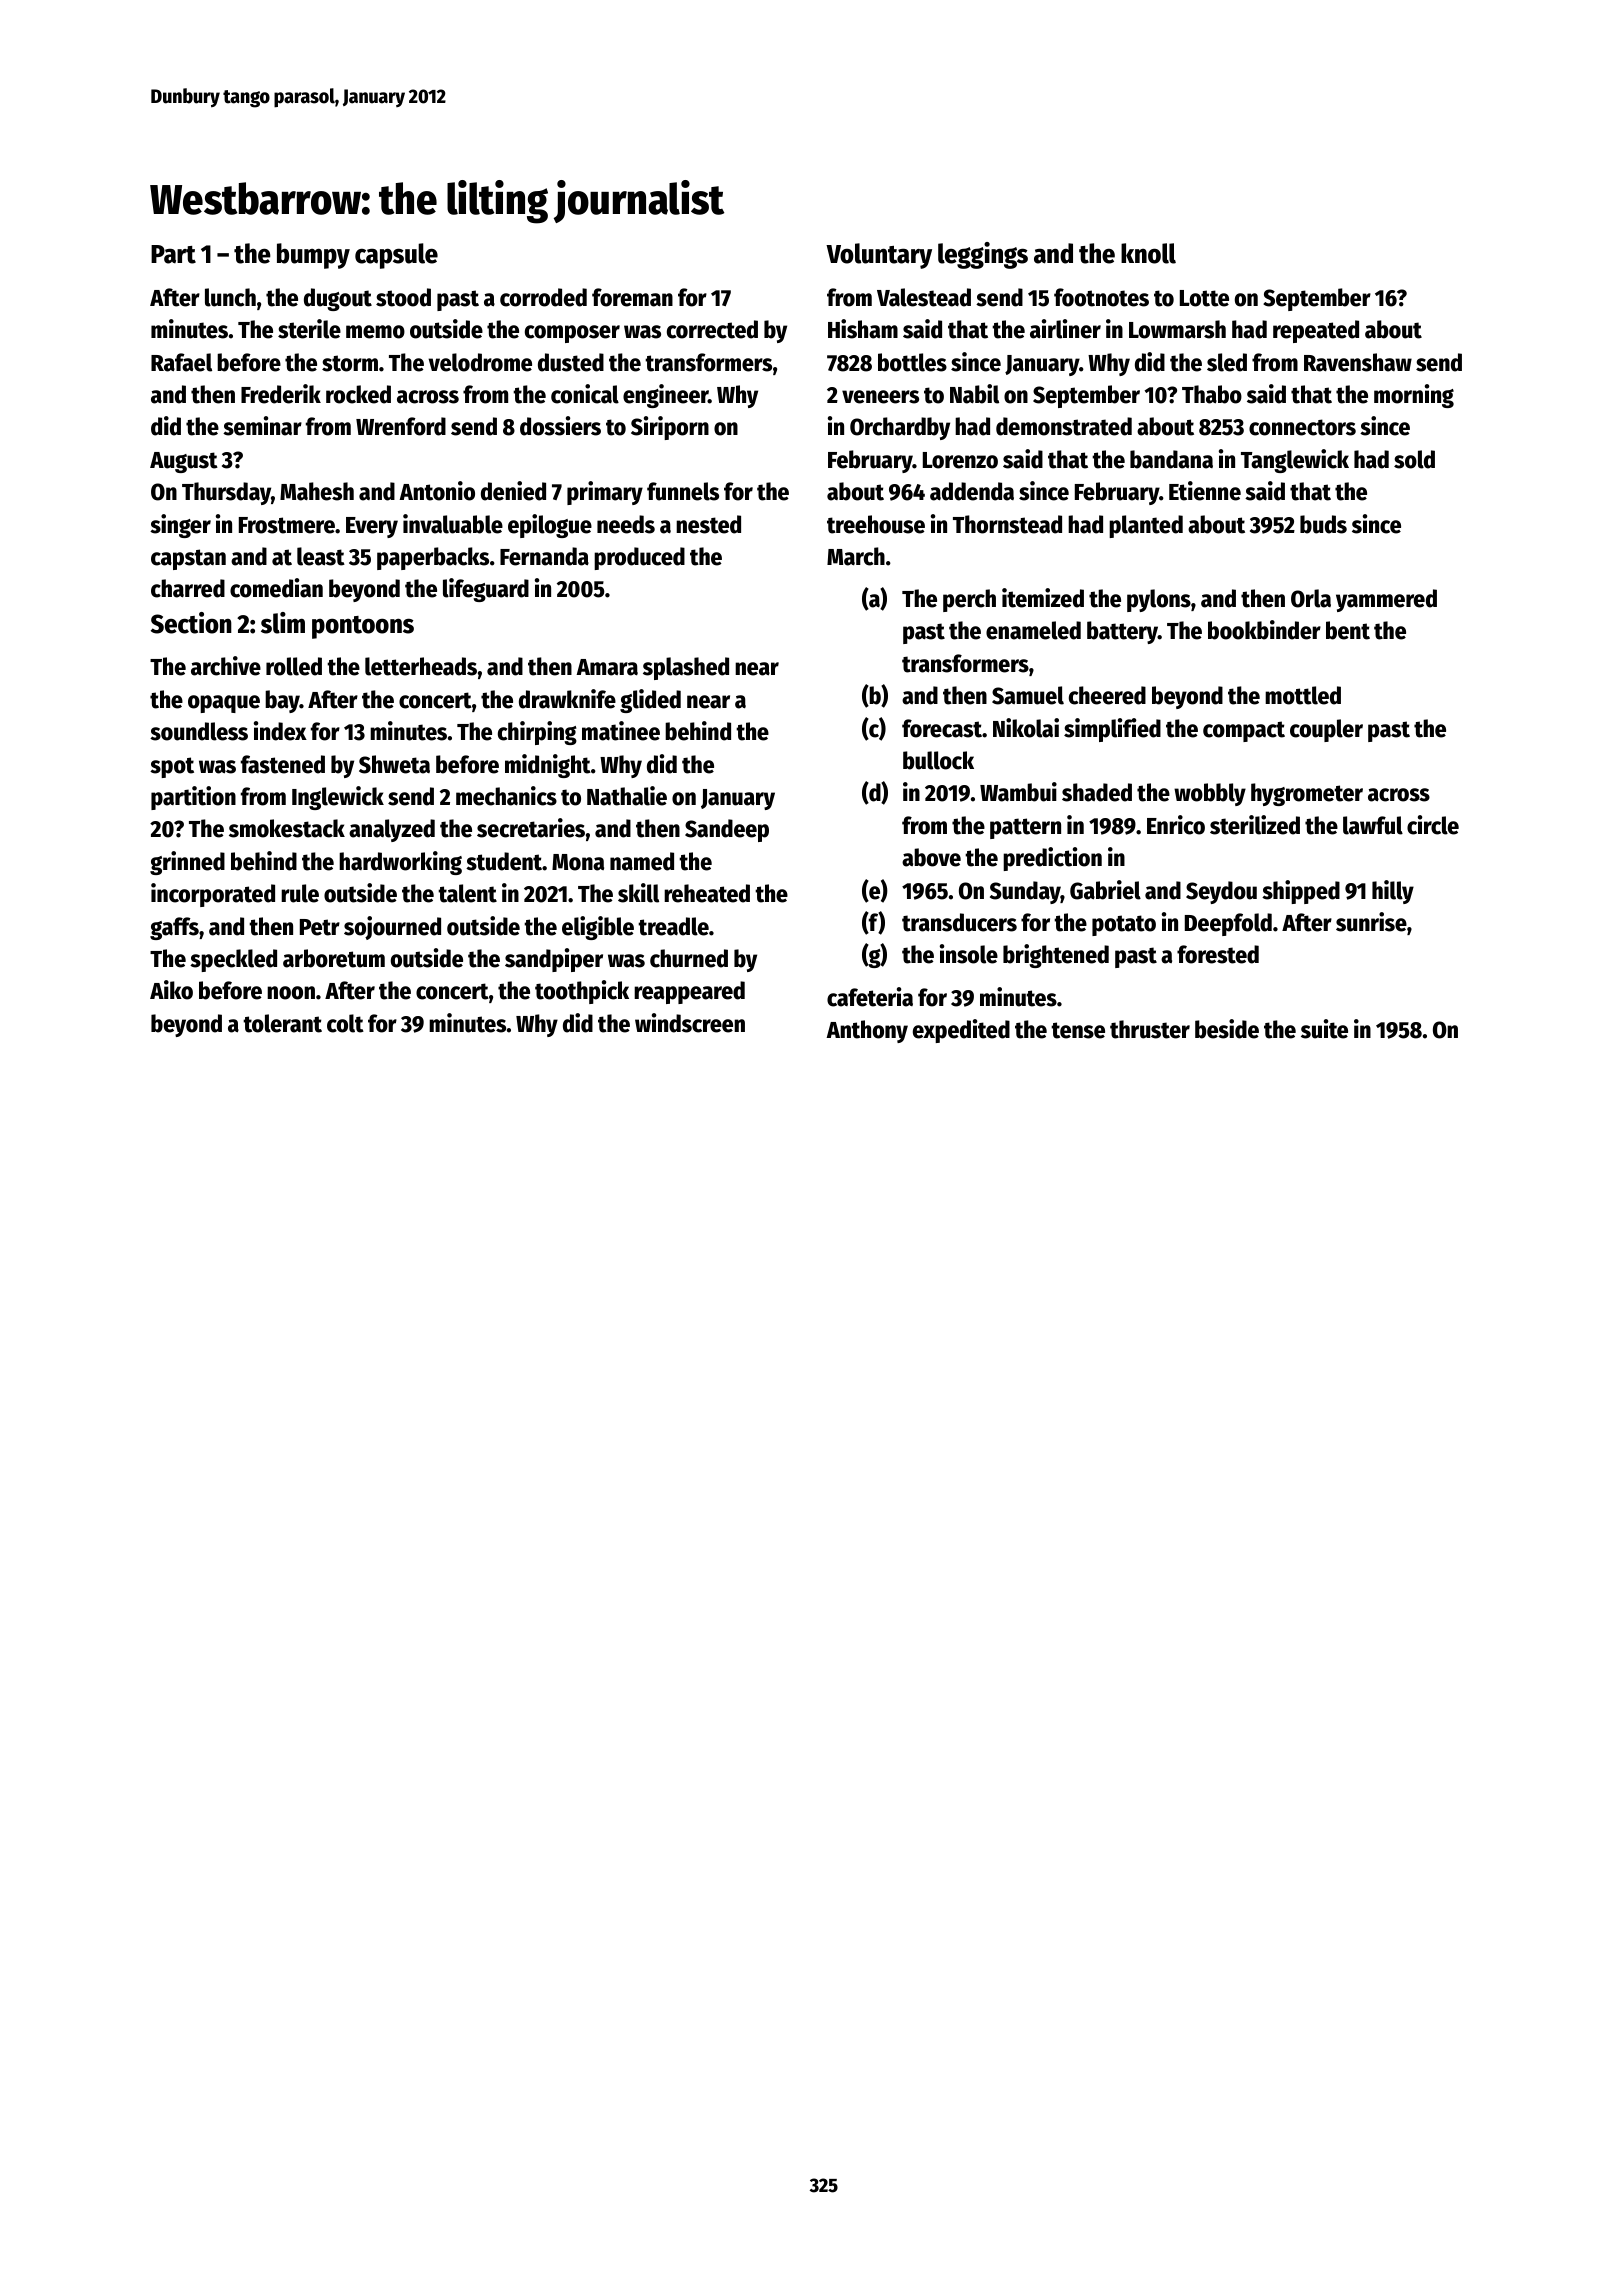 The width and height of the image is (1620, 2292). Describe the element at coordinates (548, 766) in the image. I see `midnight` at that location.
